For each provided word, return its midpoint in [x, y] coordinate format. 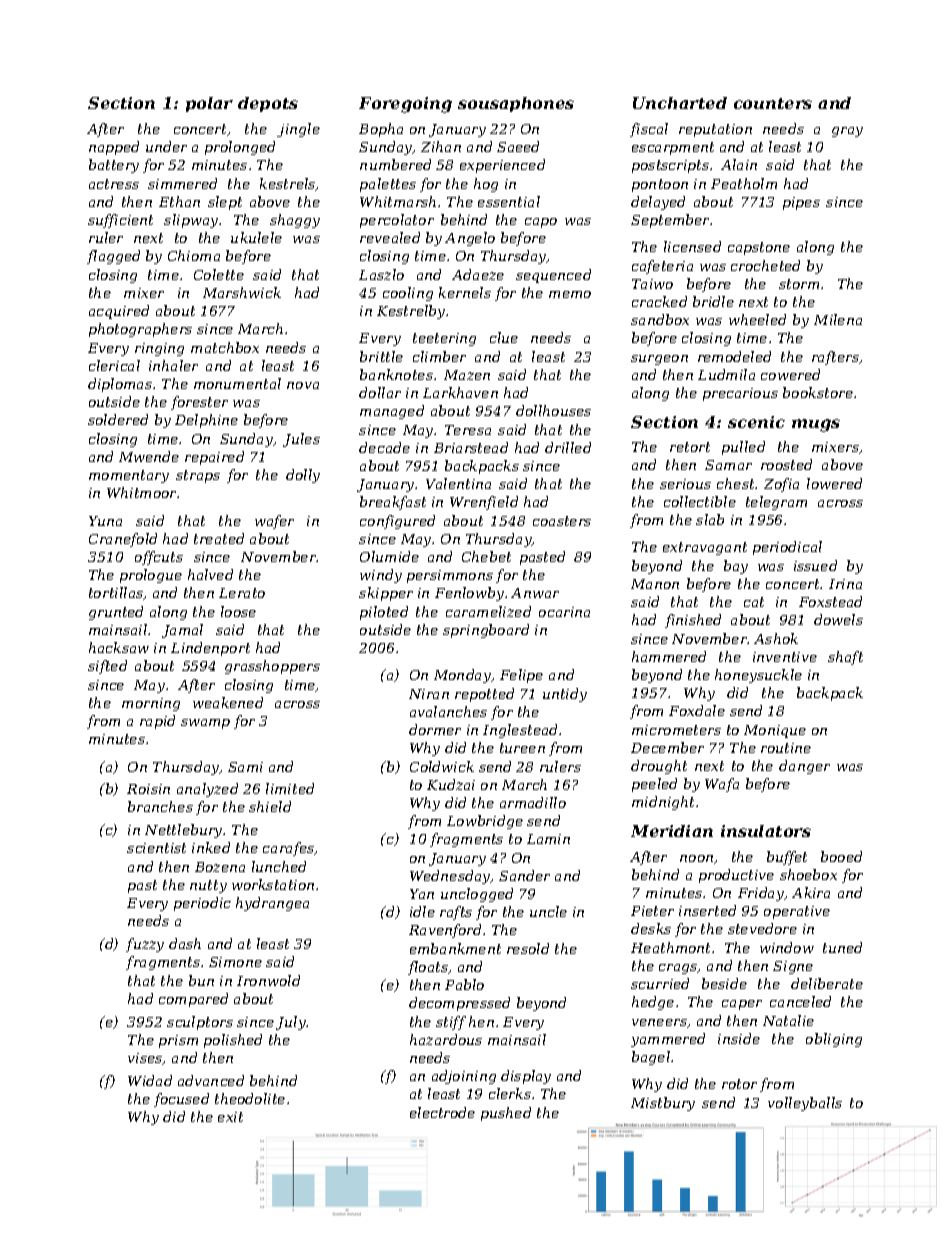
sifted [107, 667]
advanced [211, 1080]
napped [114, 148]
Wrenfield [484, 503]
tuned [842, 947]
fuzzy [145, 945]
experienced [502, 166]
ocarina [564, 612]
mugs [816, 425]
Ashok [776, 638]
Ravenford [445, 931]
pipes [801, 203]
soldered [118, 419]
